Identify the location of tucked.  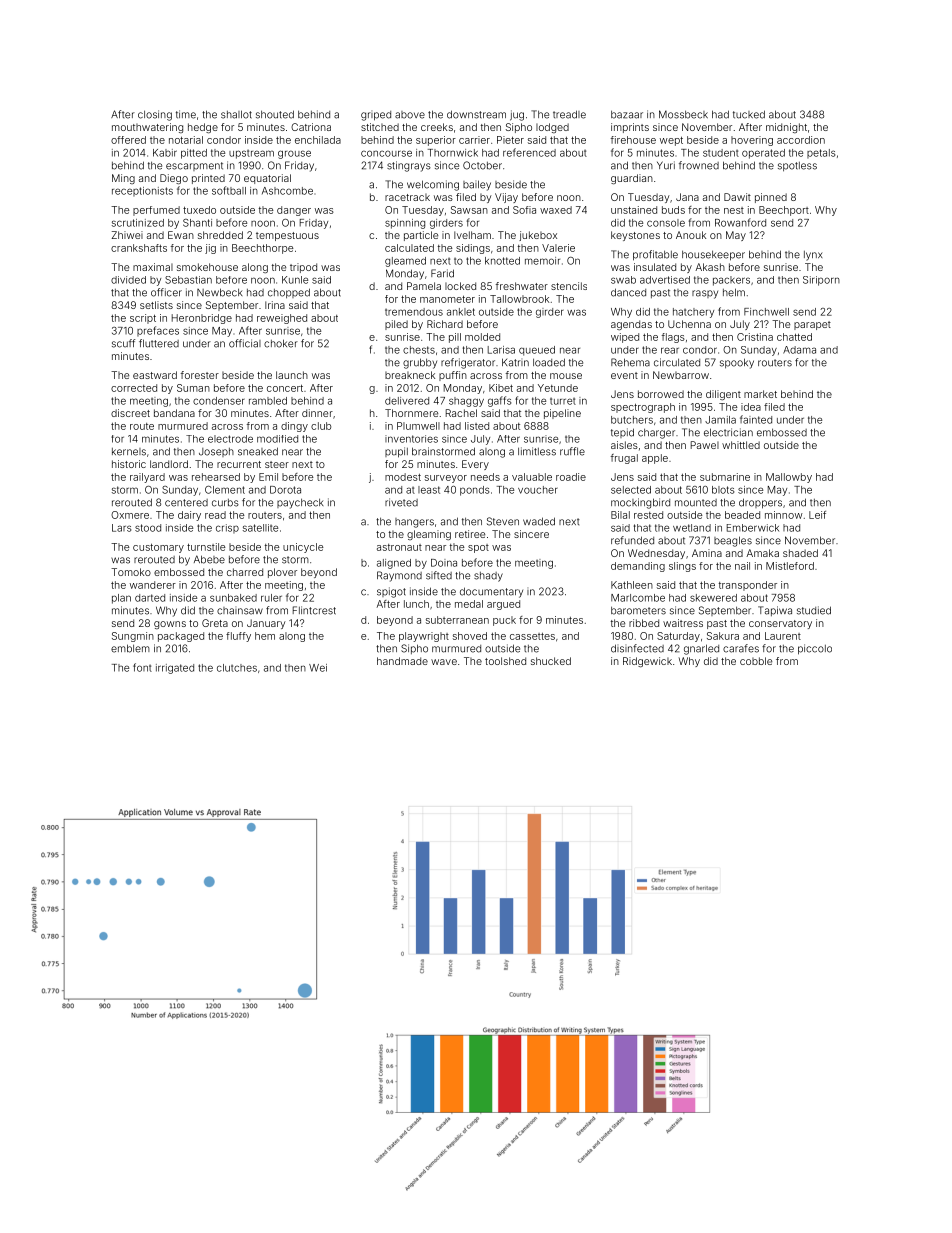
(749, 114).
